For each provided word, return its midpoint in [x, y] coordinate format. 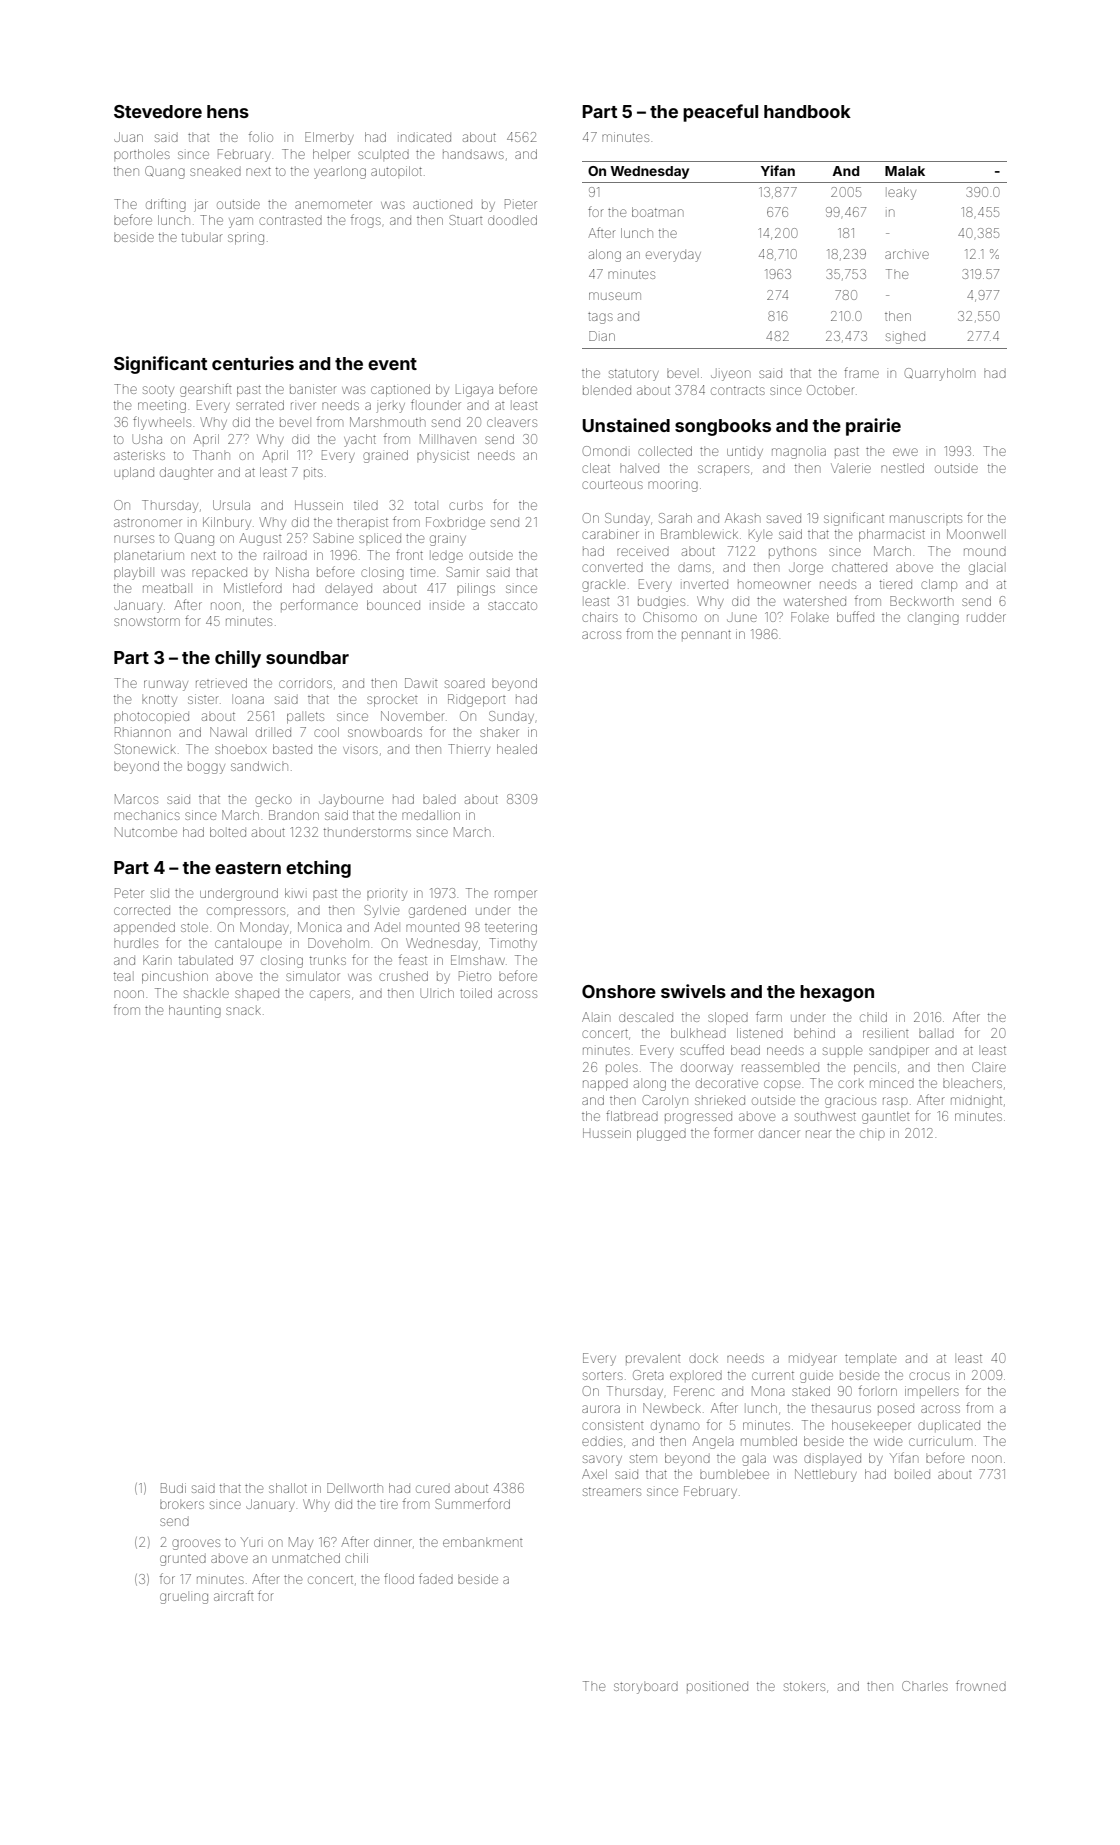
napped [605, 1085]
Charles [925, 1686]
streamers [612, 1491]
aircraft [233, 1595]
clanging [933, 619]
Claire [989, 1067]
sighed [905, 338]
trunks [328, 960]
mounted [432, 927]
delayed [348, 590]
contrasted [290, 220]
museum [615, 296]
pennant [706, 634]
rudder [986, 618]
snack [243, 1011]
